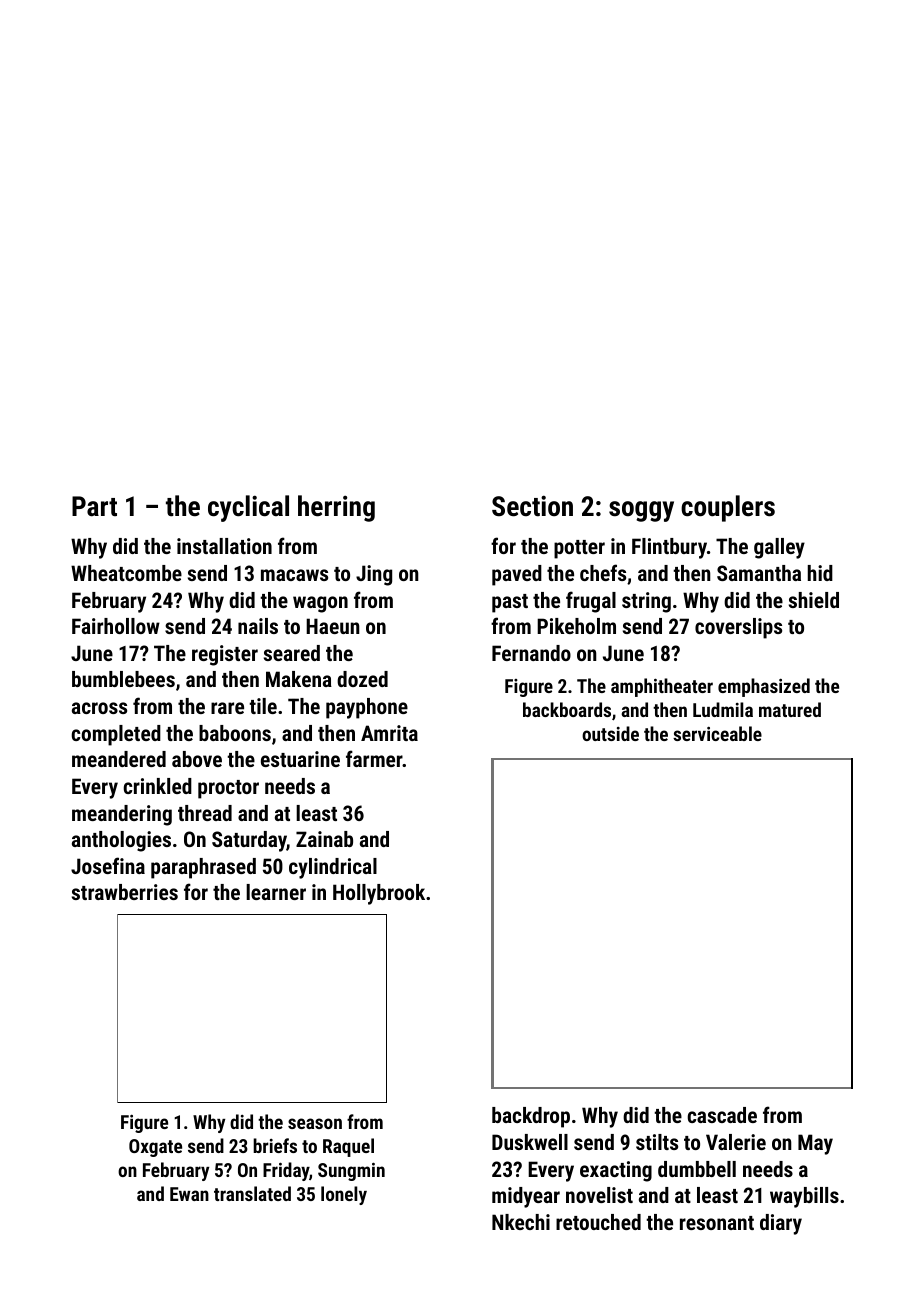 The image size is (924, 1311). What do you see at coordinates (189, 1194) in the screenshot?
I see `Ewan` at bounding box center [189, 1194].
